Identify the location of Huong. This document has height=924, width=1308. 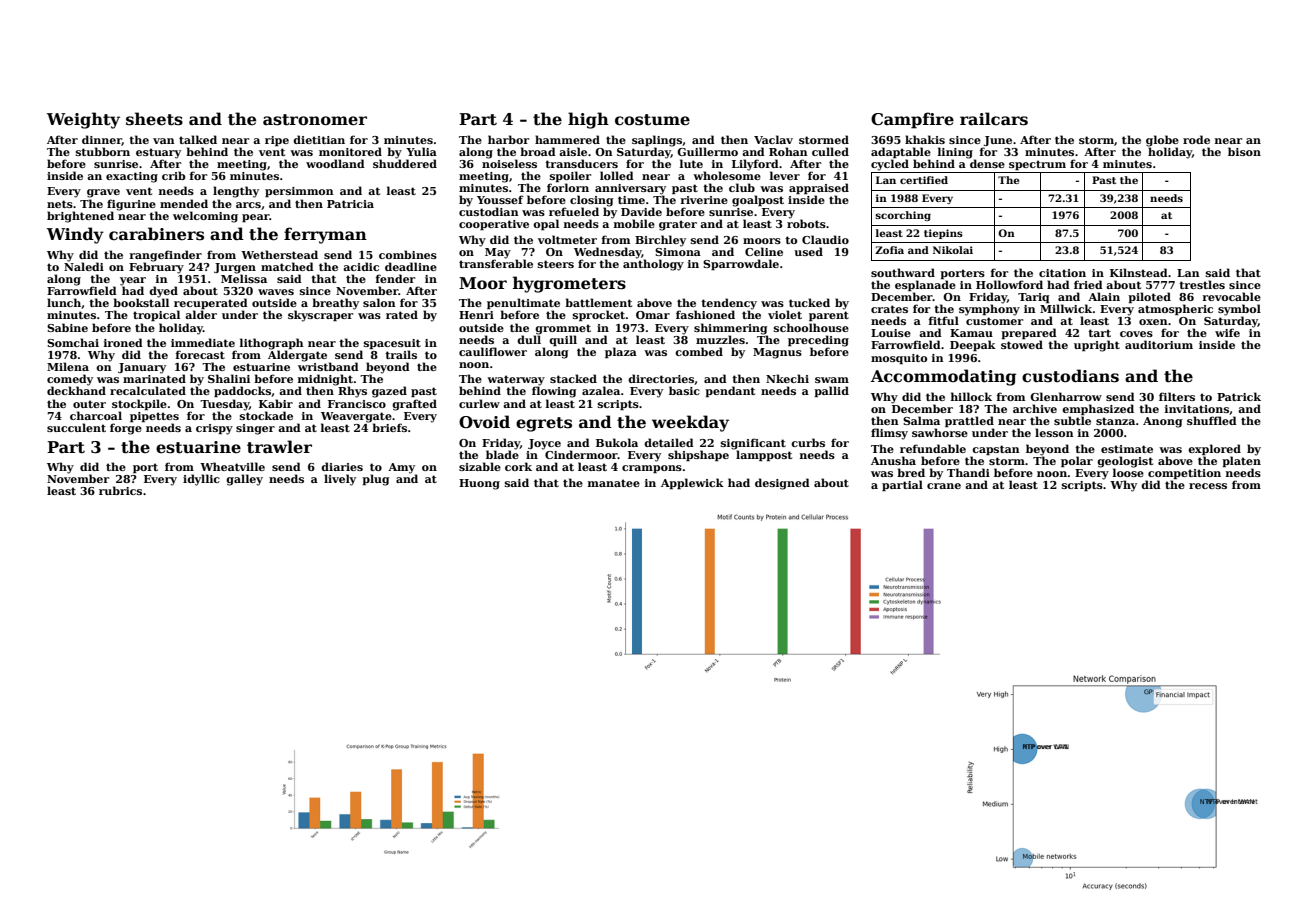
(479, 484).
